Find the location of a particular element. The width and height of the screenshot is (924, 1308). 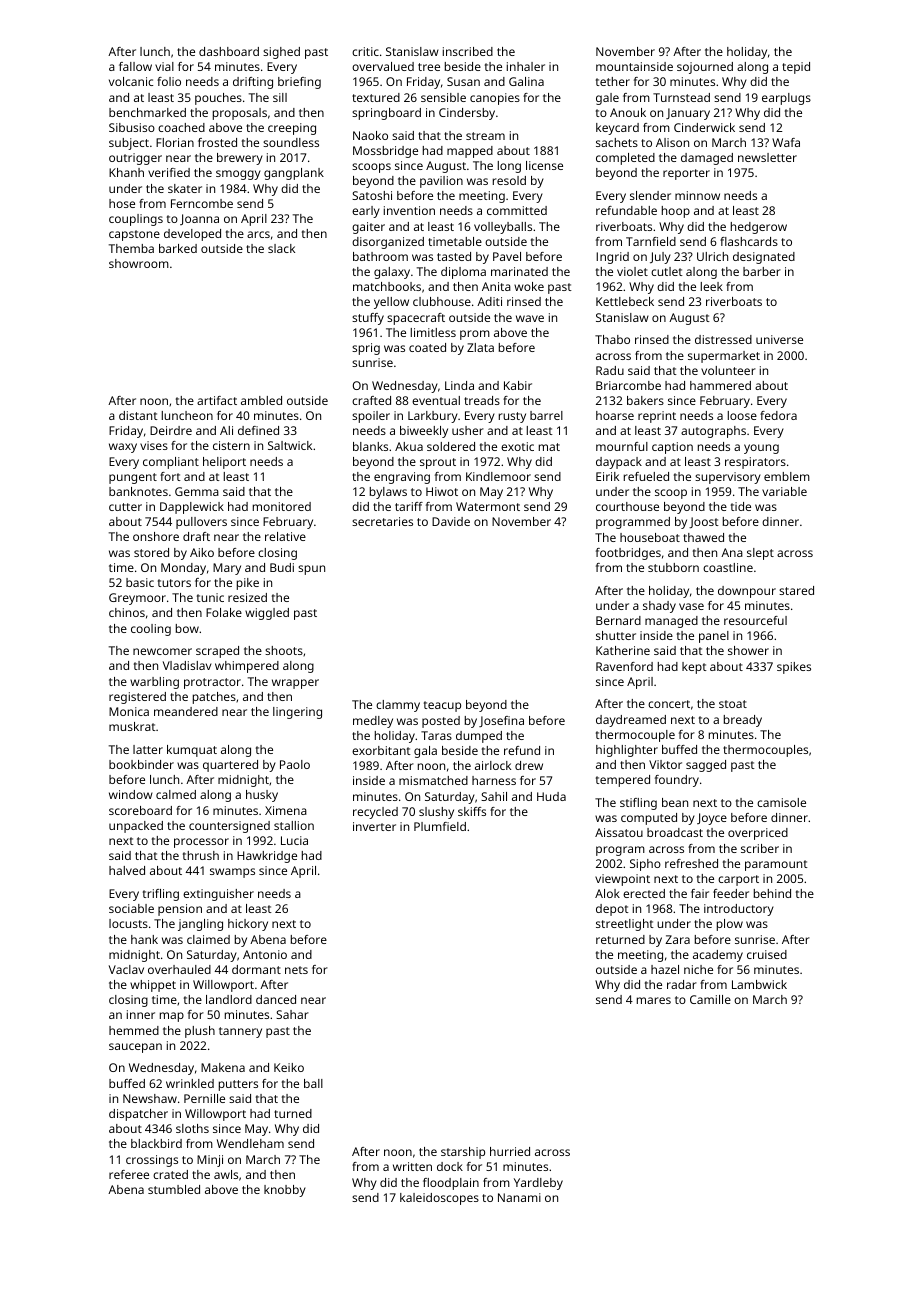

Pavel is located at coordinates (507, 256).
